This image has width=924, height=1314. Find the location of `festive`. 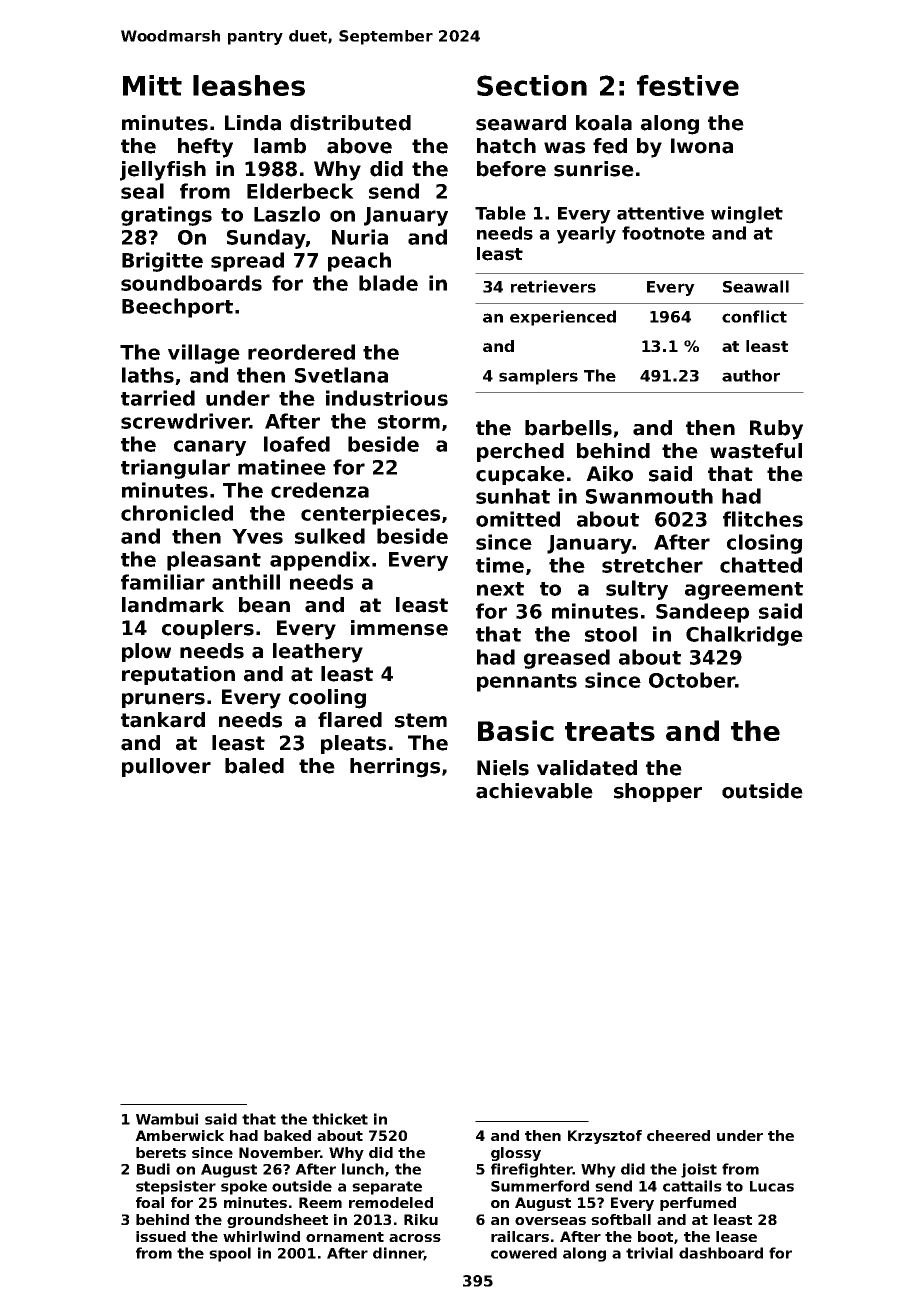

festive is located at coordinates (688, 85).
